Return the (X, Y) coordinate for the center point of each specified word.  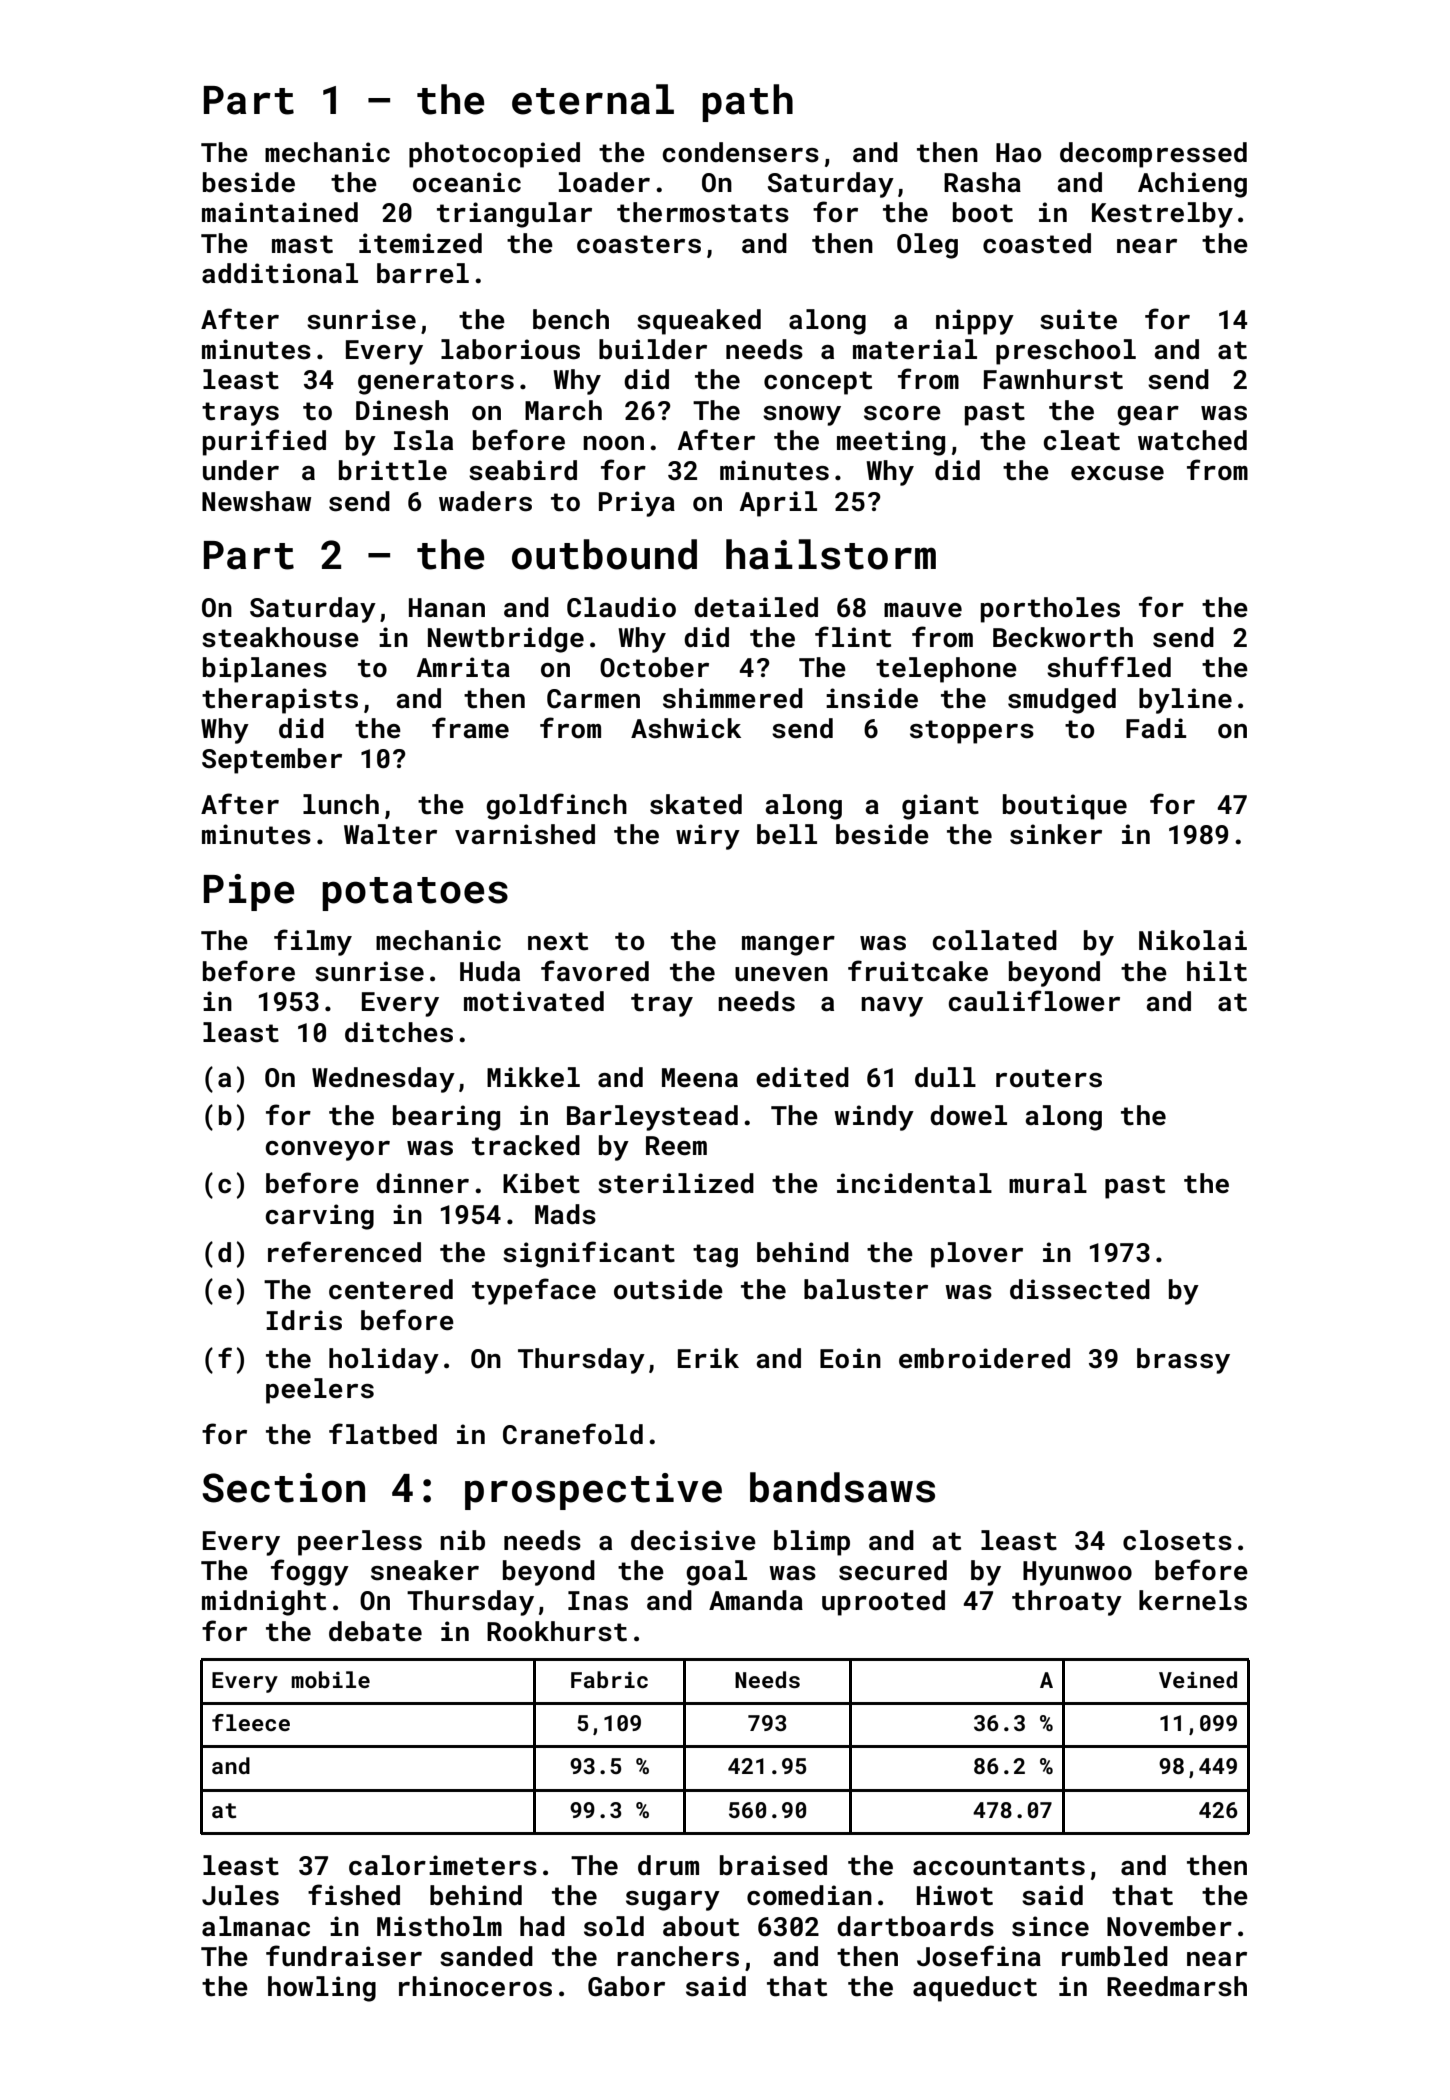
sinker (1056, 834)
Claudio (621, 607)
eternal (593, 99)
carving (320, 1217)
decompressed (1153, 155)
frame (470, 728)
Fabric (609, 1679)
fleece (251, 1722)
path (747, 103)
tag (715, 1256)
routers (1049, 1078)
